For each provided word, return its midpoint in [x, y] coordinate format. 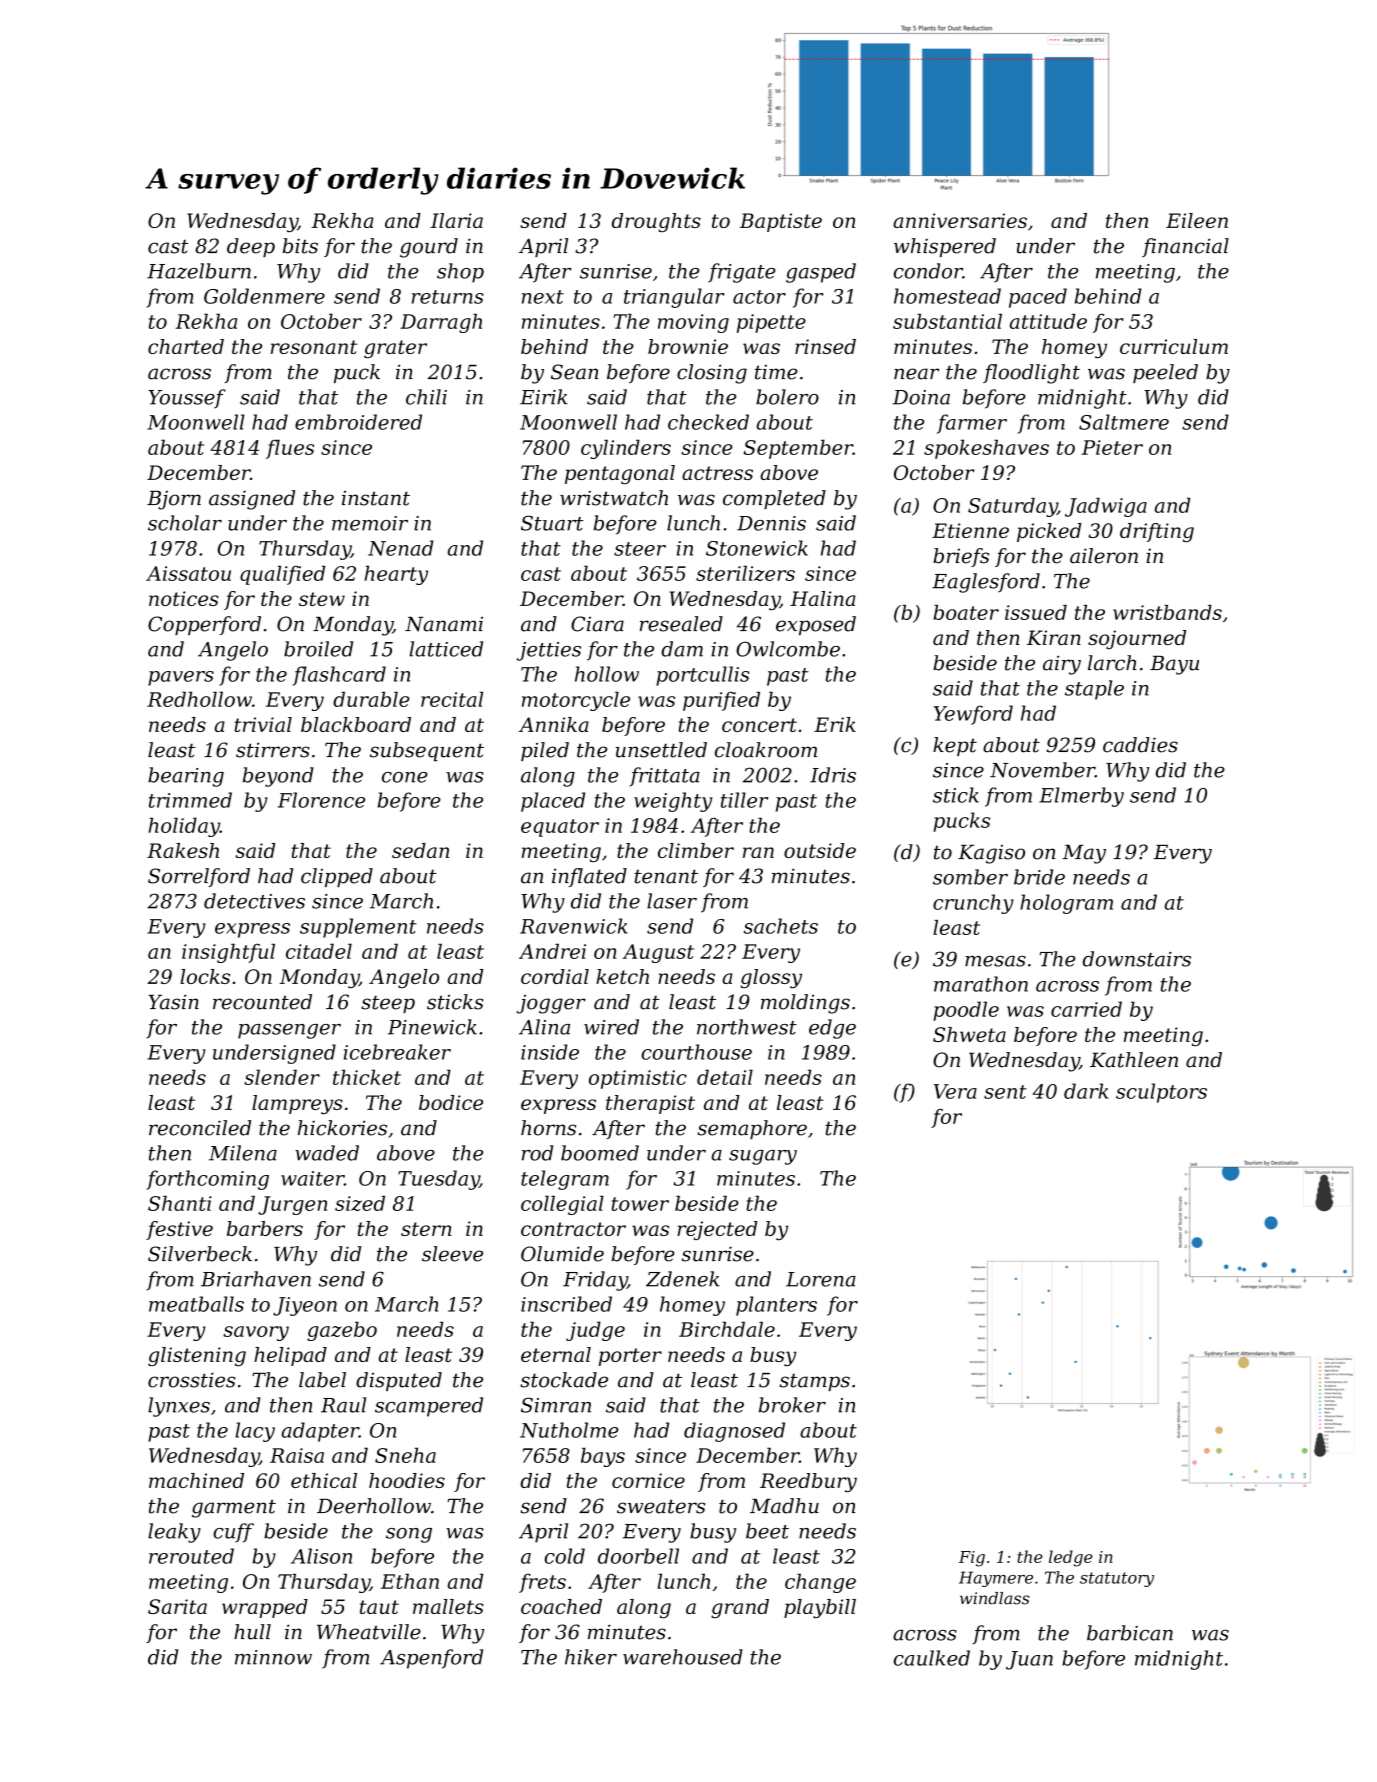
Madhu [784, 1506]
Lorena [821, 1279]
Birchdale [727, 1329]
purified [721, 701]
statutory [1117, 1579]
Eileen [1197, 220]
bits [300, 246]
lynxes [179, 1407]
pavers [181, 678]
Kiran [1054, 637]
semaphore [752, 1129]
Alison [321, 1556]
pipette [771, 323]
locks [205, 976]
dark [1086, 1091]
